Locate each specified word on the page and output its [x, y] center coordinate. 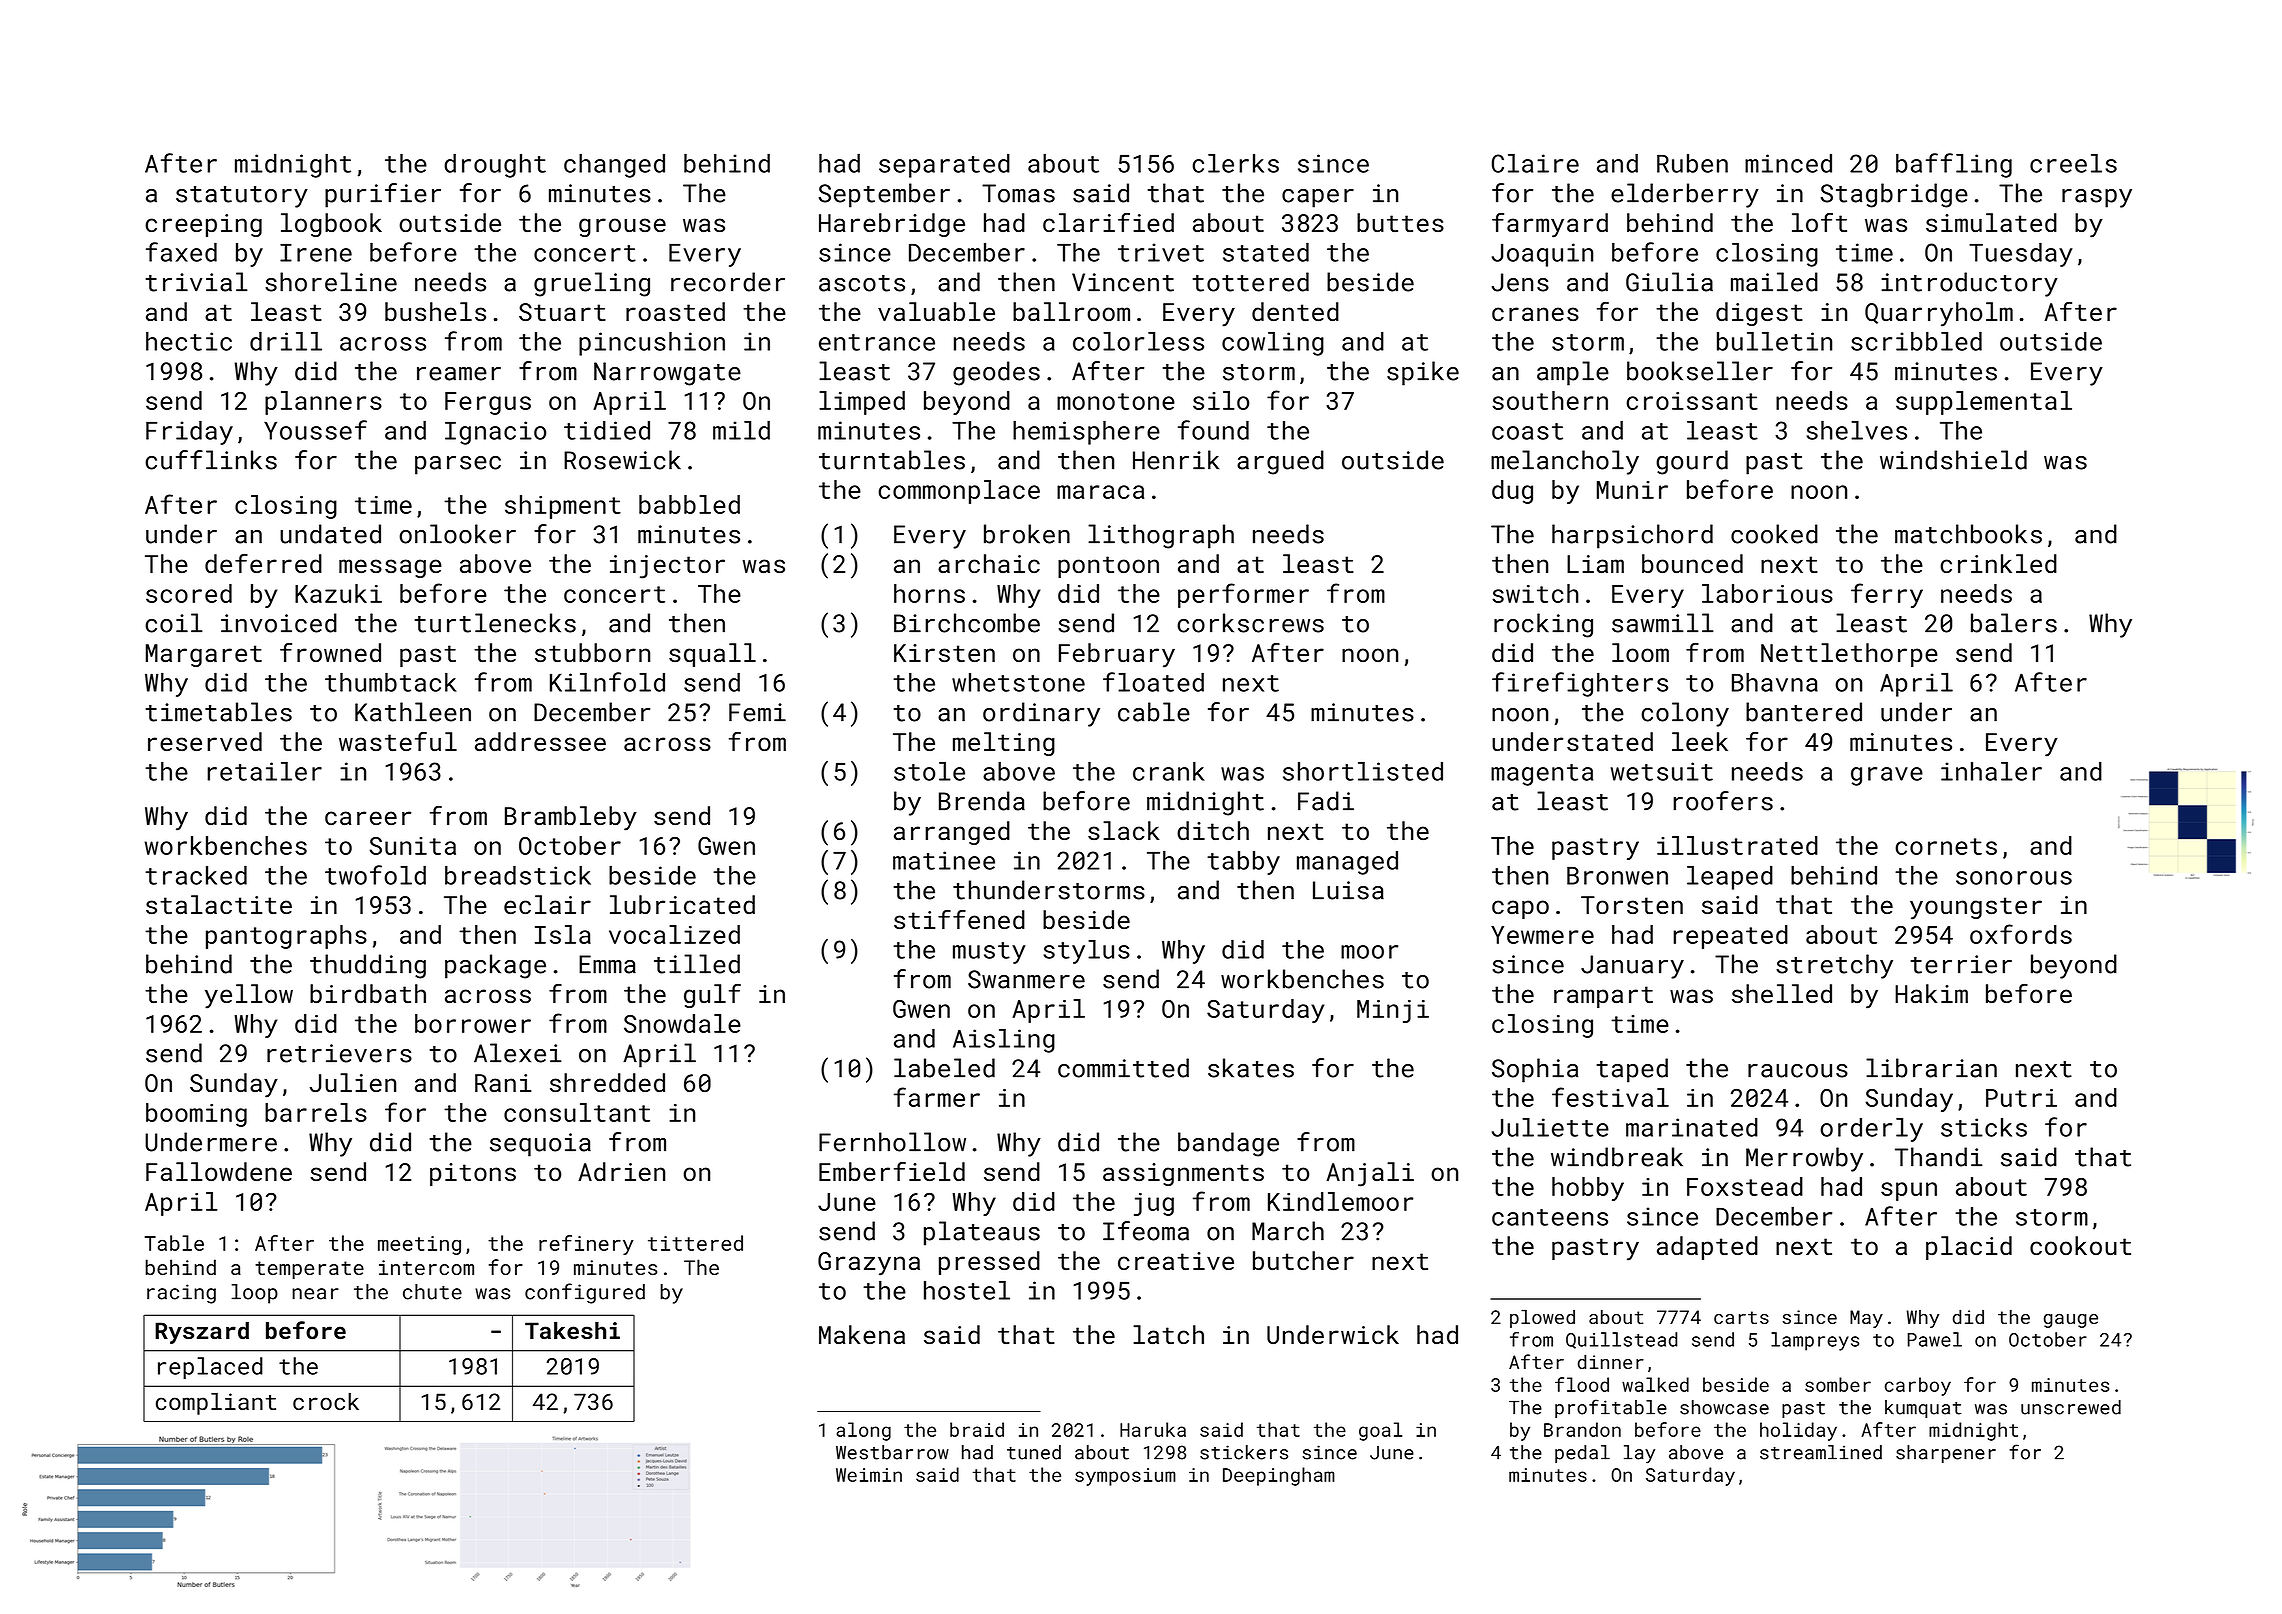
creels [2073, 163]
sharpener [1946, 1454]
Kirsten [944, 653]
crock [326, 1401]
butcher [1303, 1260]
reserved [205, 741]
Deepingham [1279, 1476]
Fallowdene [219, 1171]
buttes [1400, 222]
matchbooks [1968, 534]
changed [614, 166]
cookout [2080, 1245]
